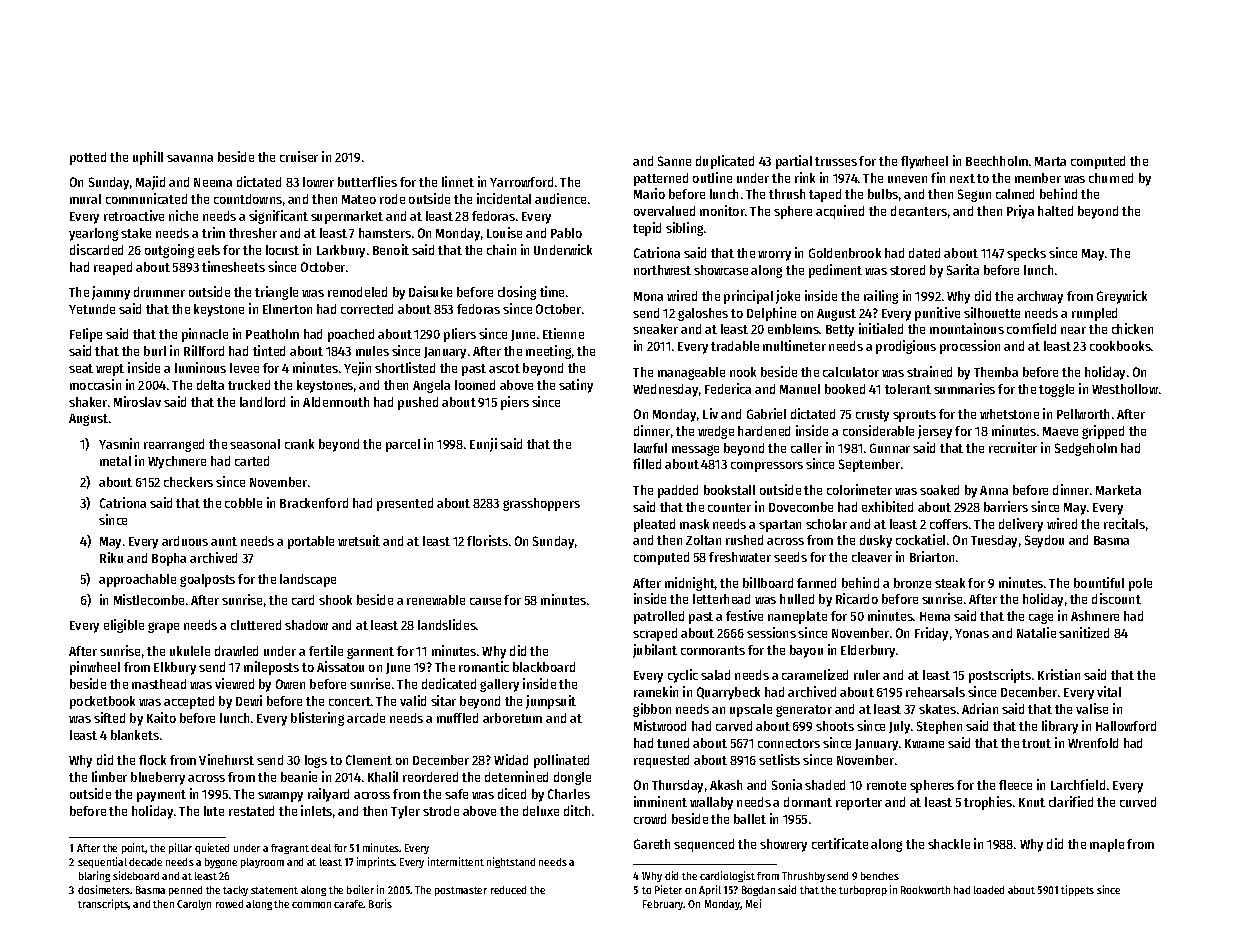  I want to click on Kwame, so click(924, 743).
